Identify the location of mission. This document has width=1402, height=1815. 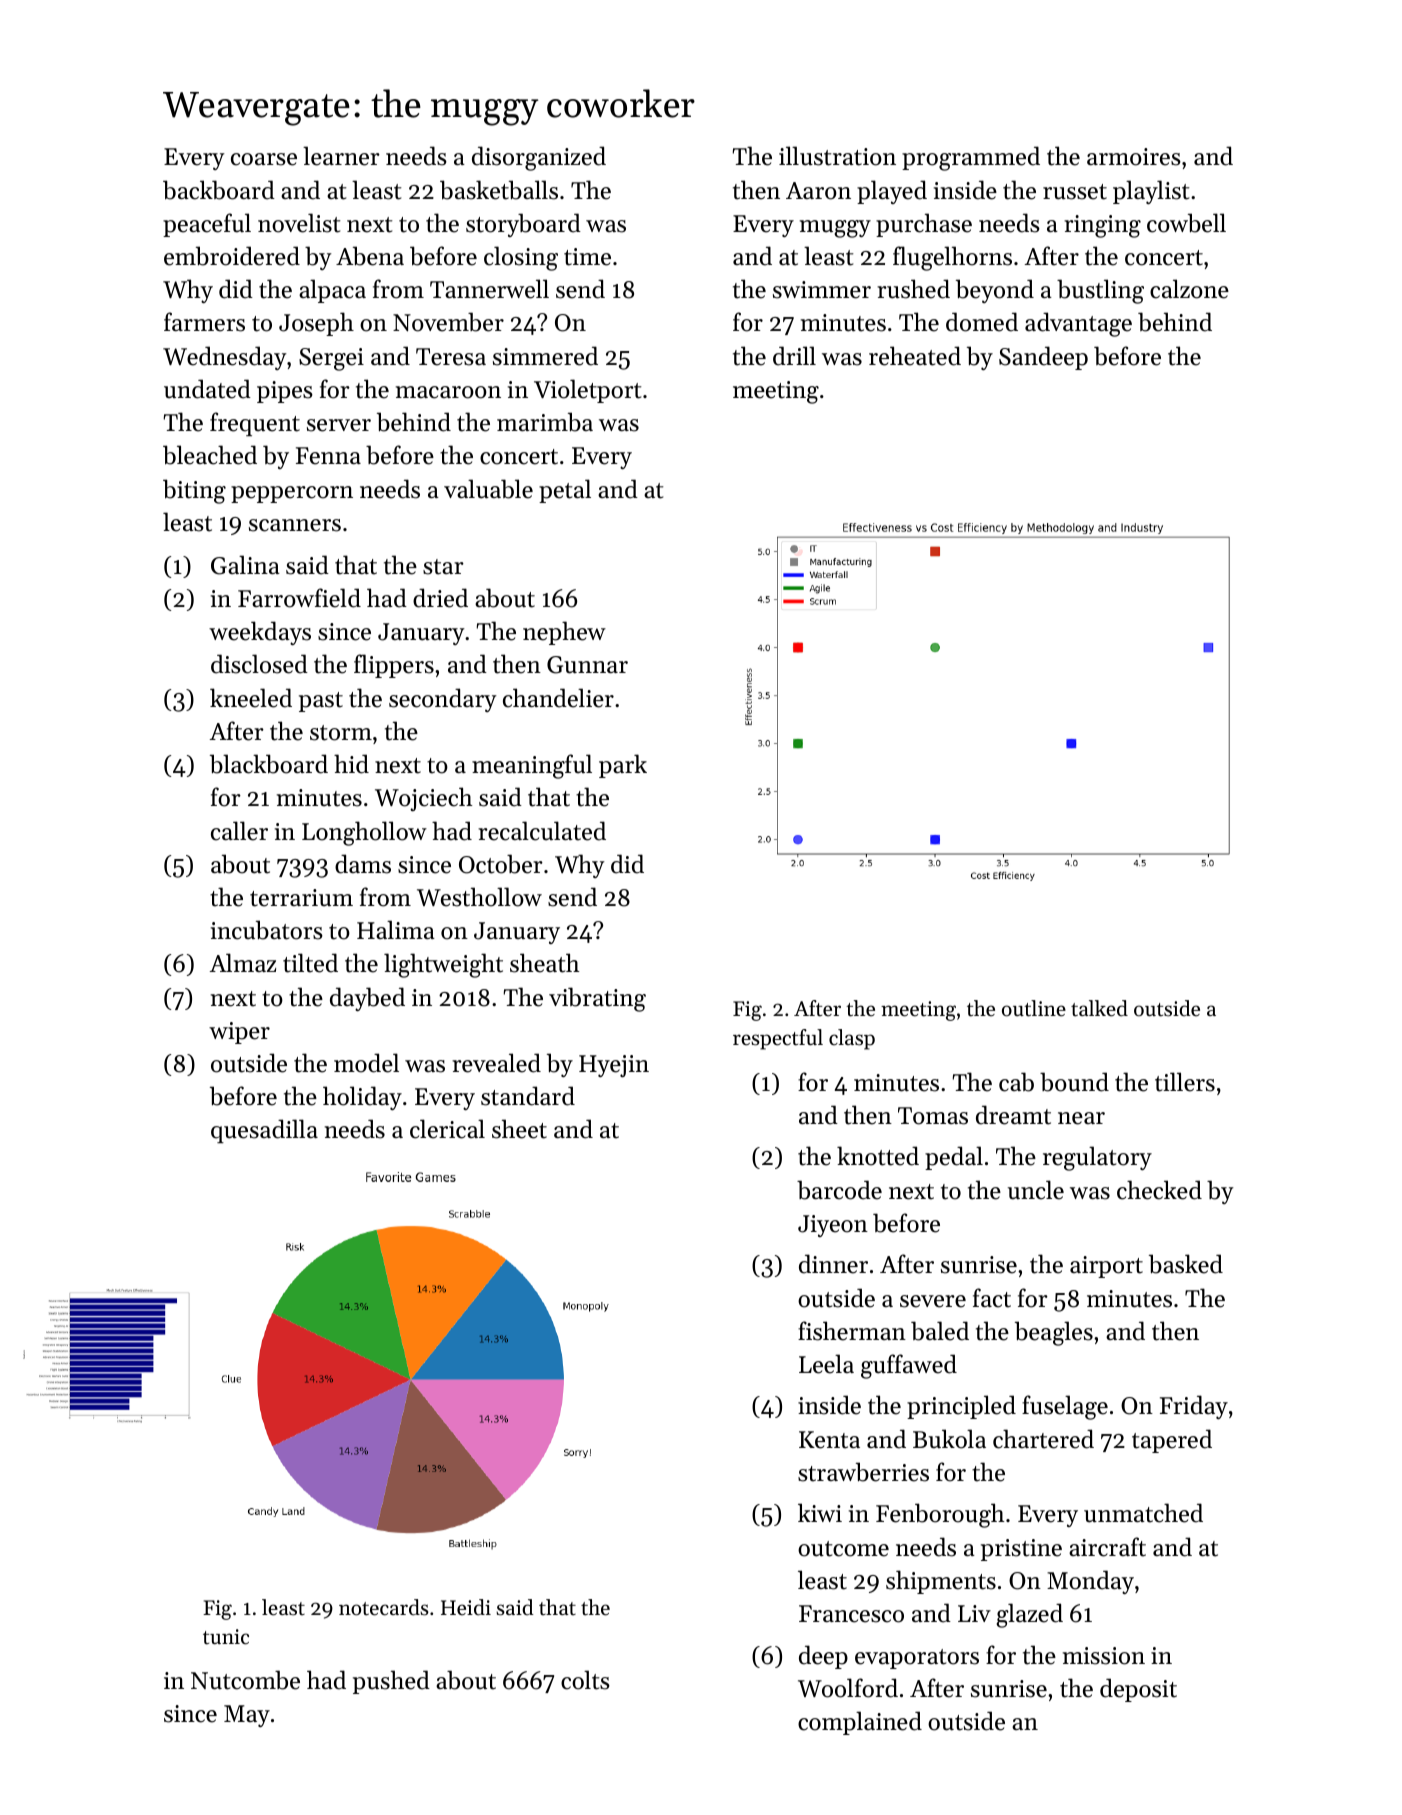
(1104, 1656).
